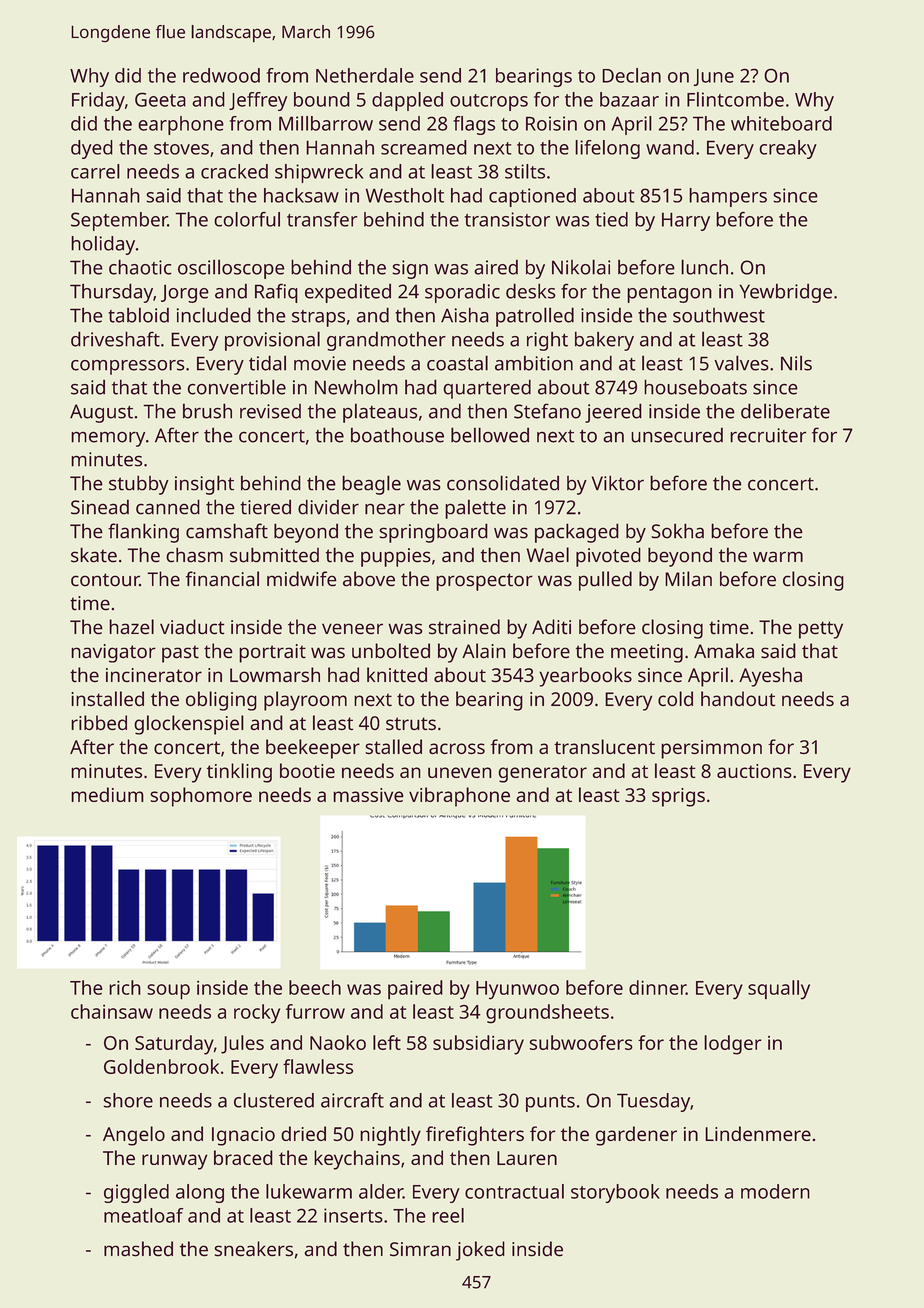  Describe the element at coordinates (267, 363) in the screenshot. I see `tidal` at that location.
